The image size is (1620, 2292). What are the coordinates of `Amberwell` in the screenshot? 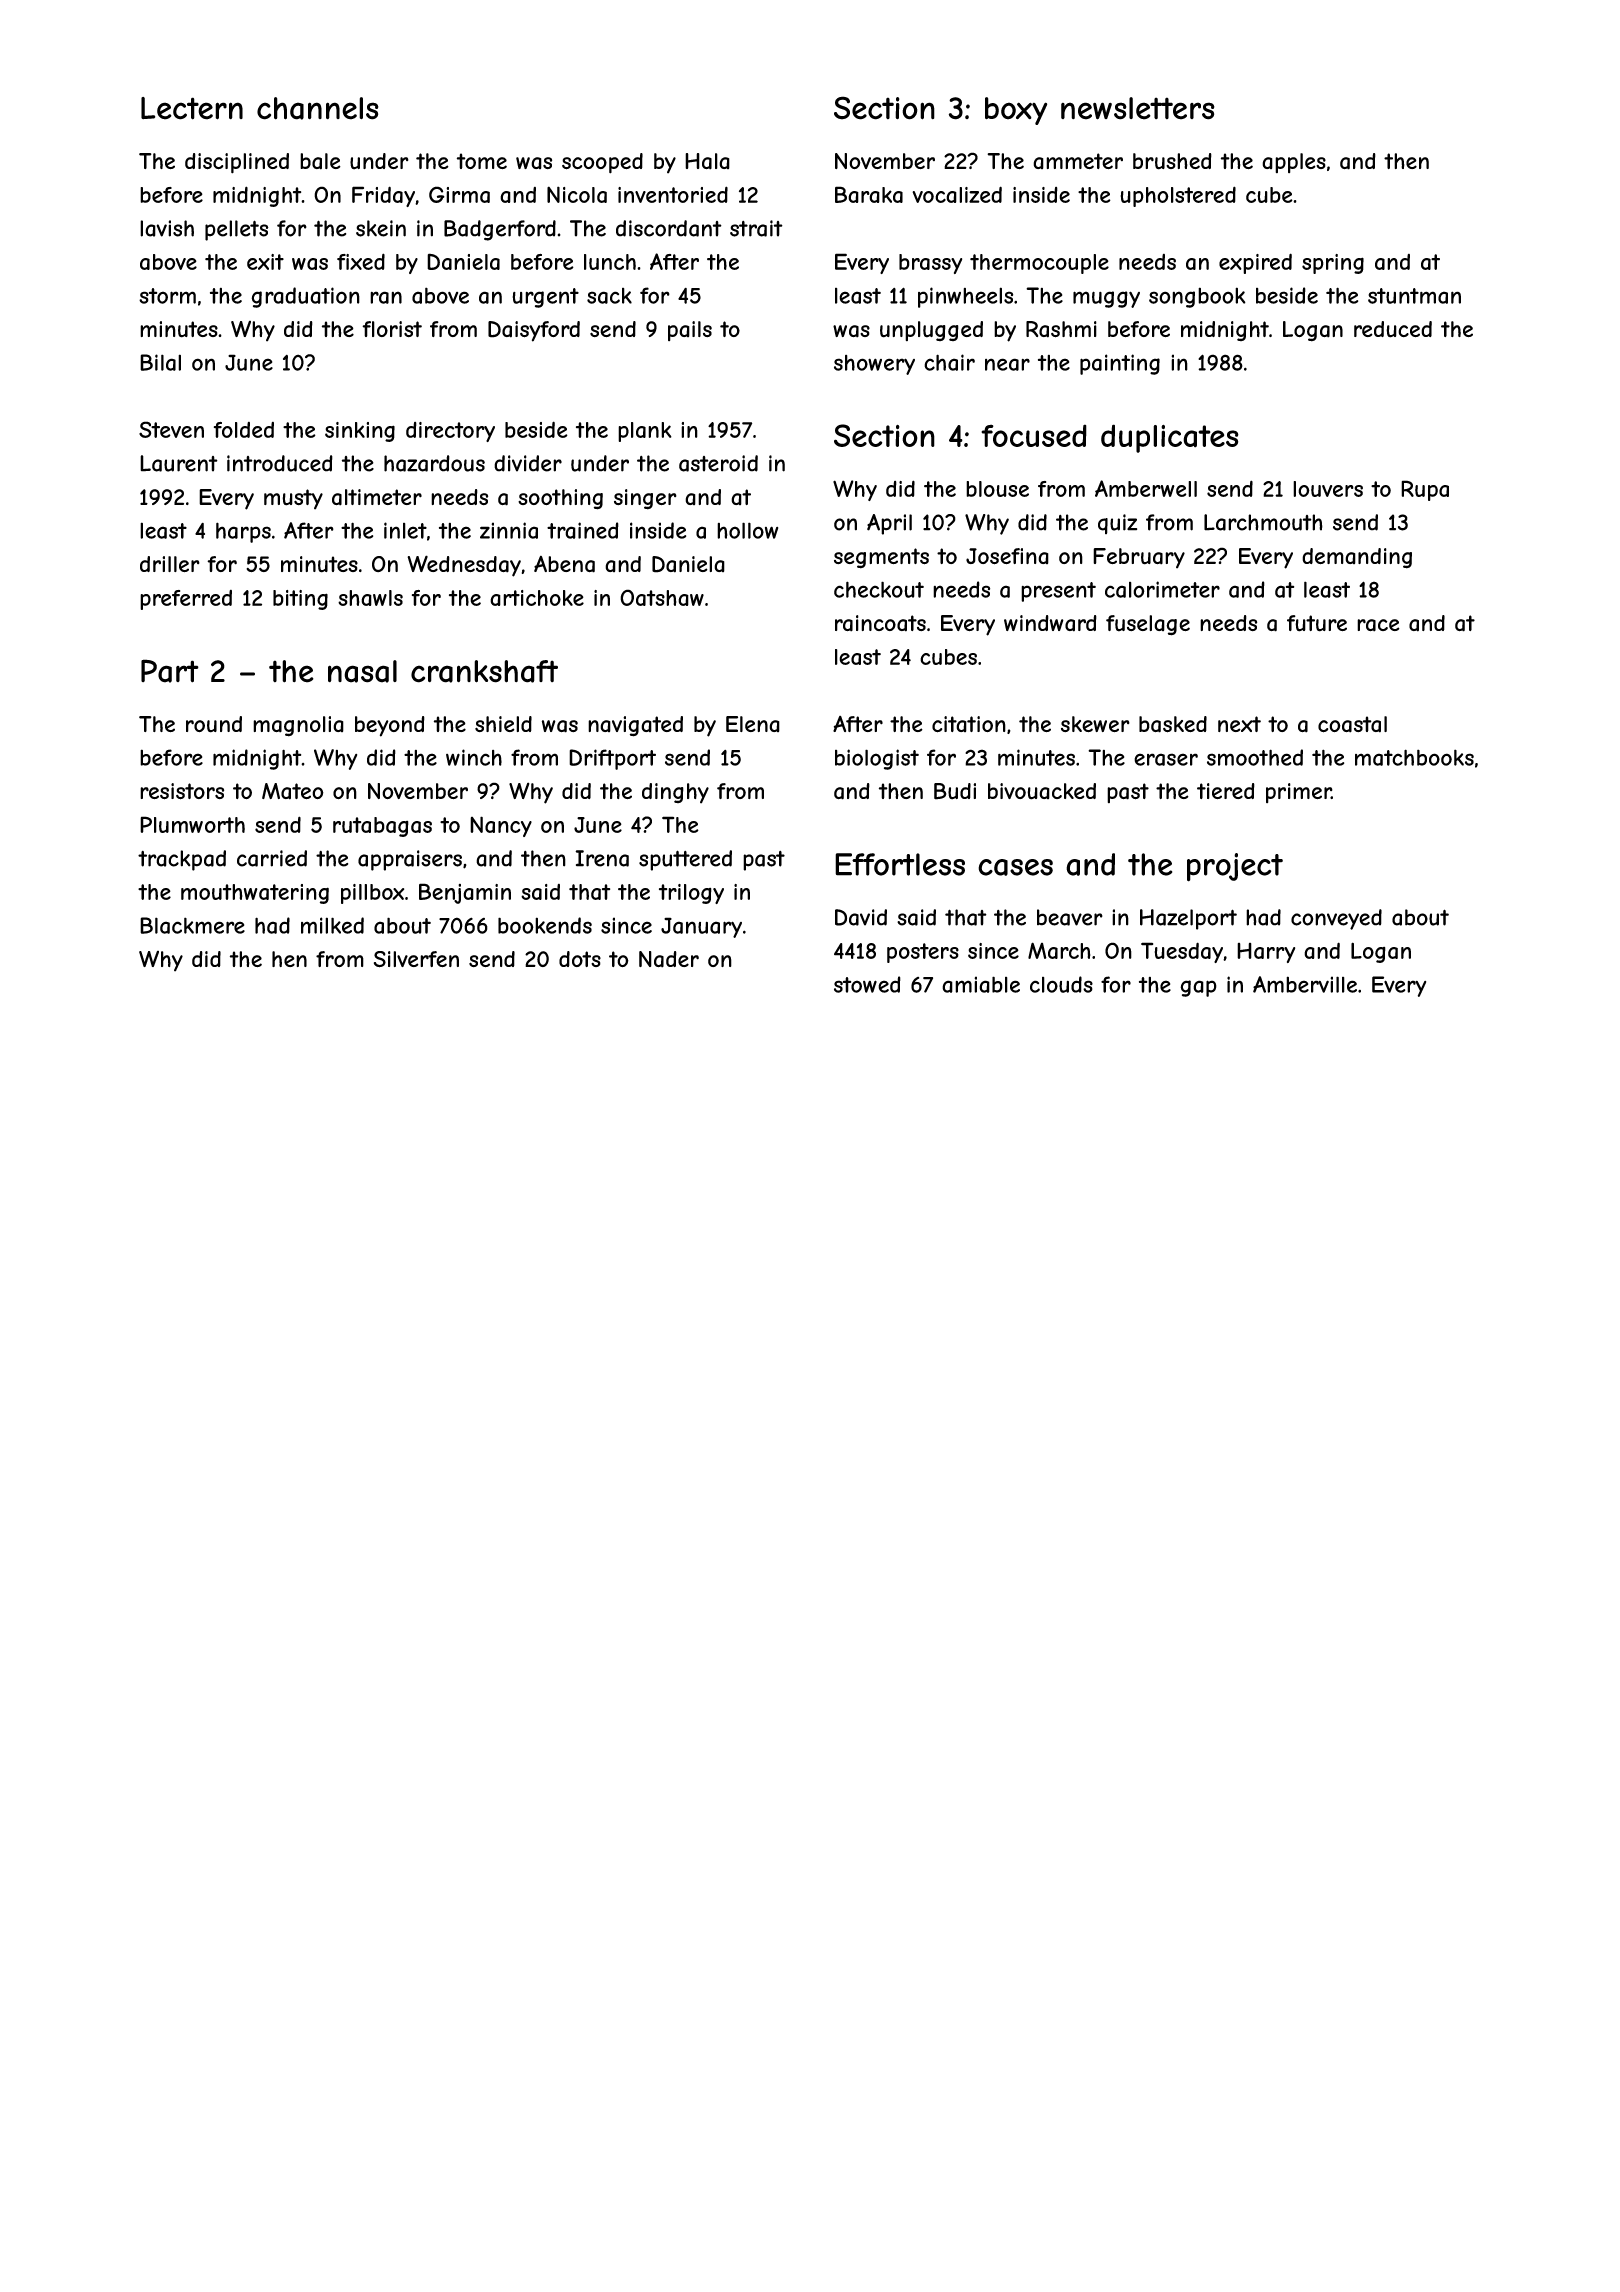 It's located at (1146, 488).
